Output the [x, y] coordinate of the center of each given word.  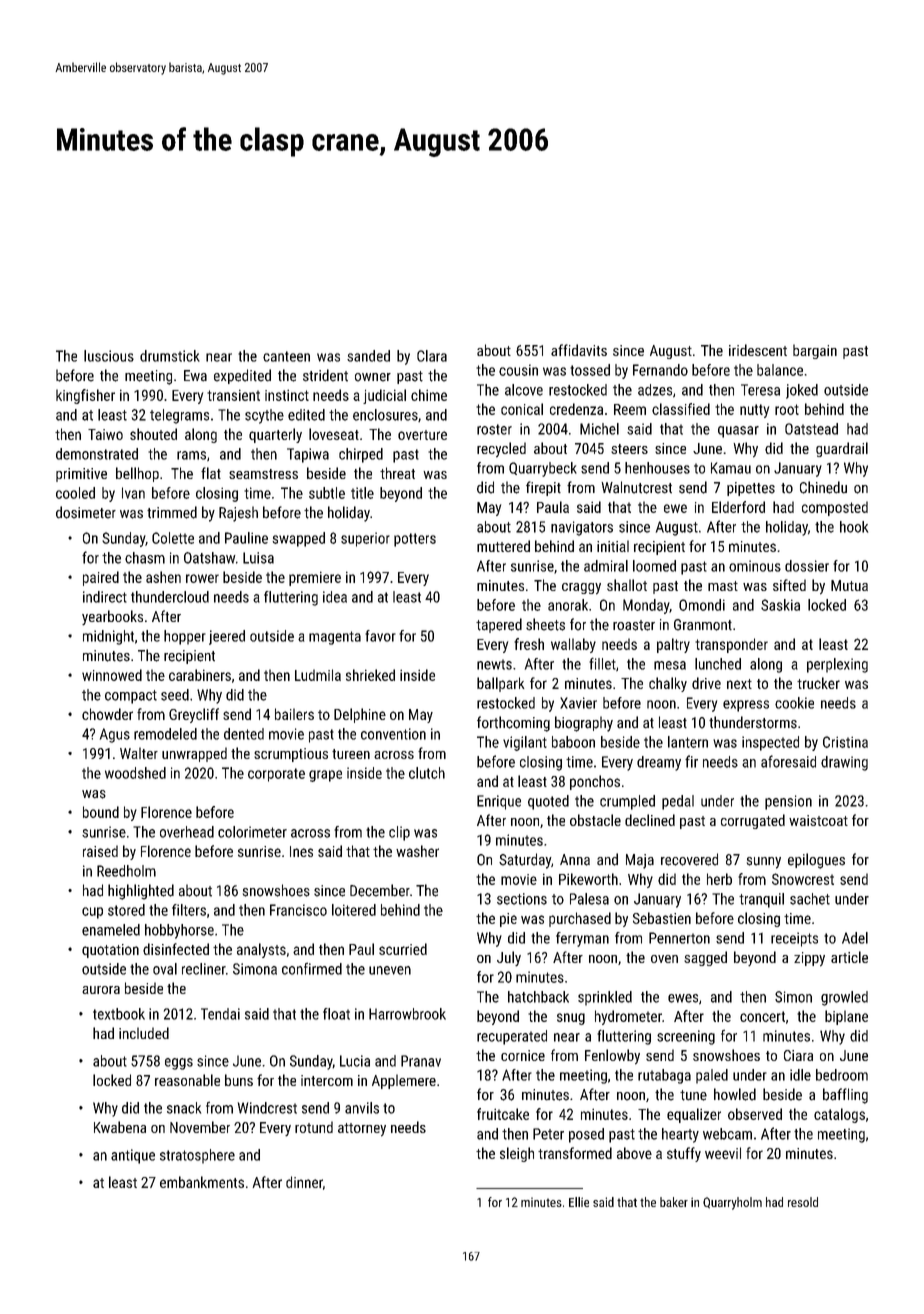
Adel [855, 938]
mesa [670, 665]
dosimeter [86, 512]
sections [522, 899]
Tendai [220, 1014]
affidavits [579, 350]
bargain [815, 351]
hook [854, 527]
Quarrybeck [543, 469]
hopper [185, 637]
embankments [202, 1182]
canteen [286, 356]
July [509, 959]
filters [189, 910]
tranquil [761, 900]
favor [380, 636]
